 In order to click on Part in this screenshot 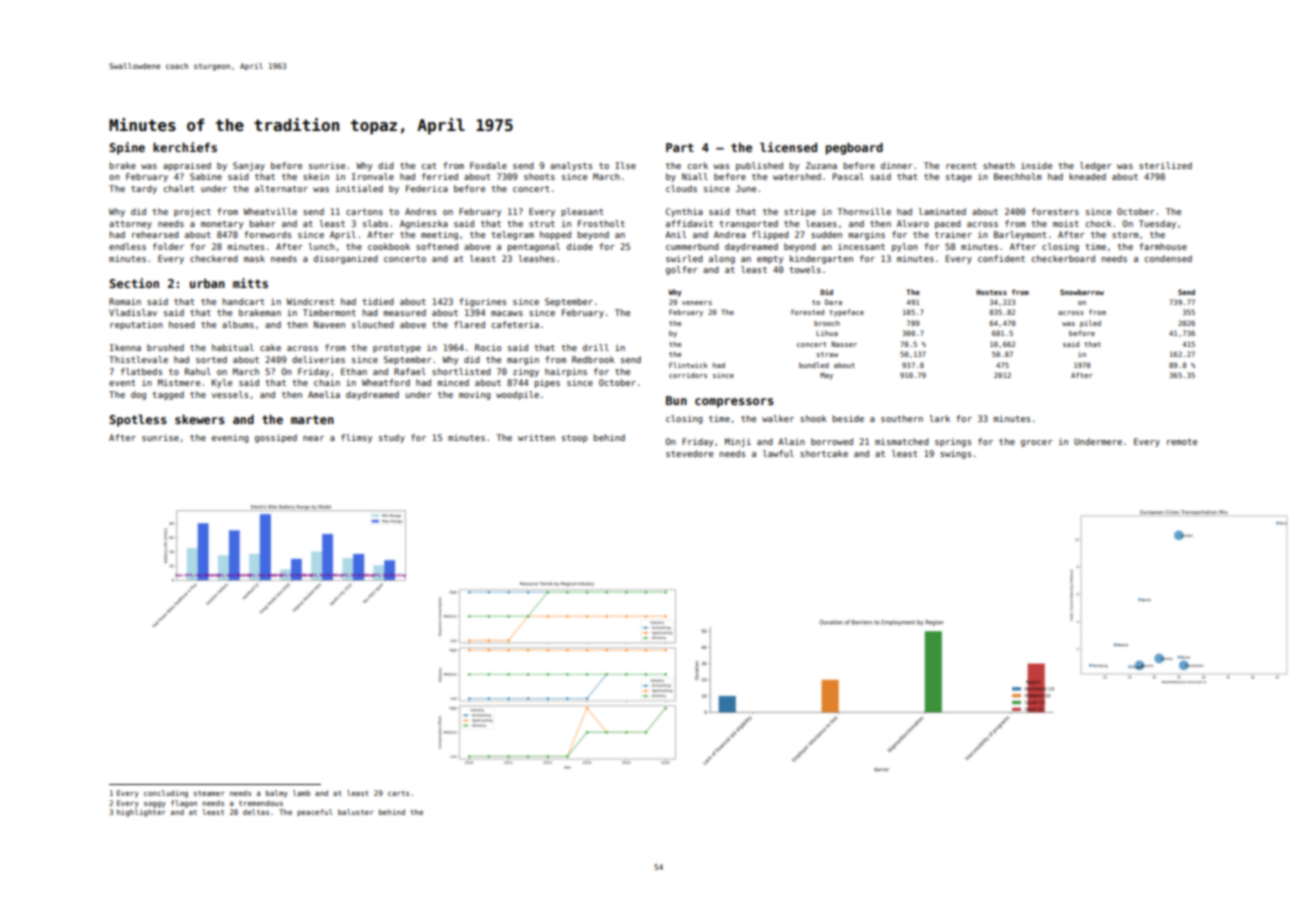, I will do `click(680, 147)`.
